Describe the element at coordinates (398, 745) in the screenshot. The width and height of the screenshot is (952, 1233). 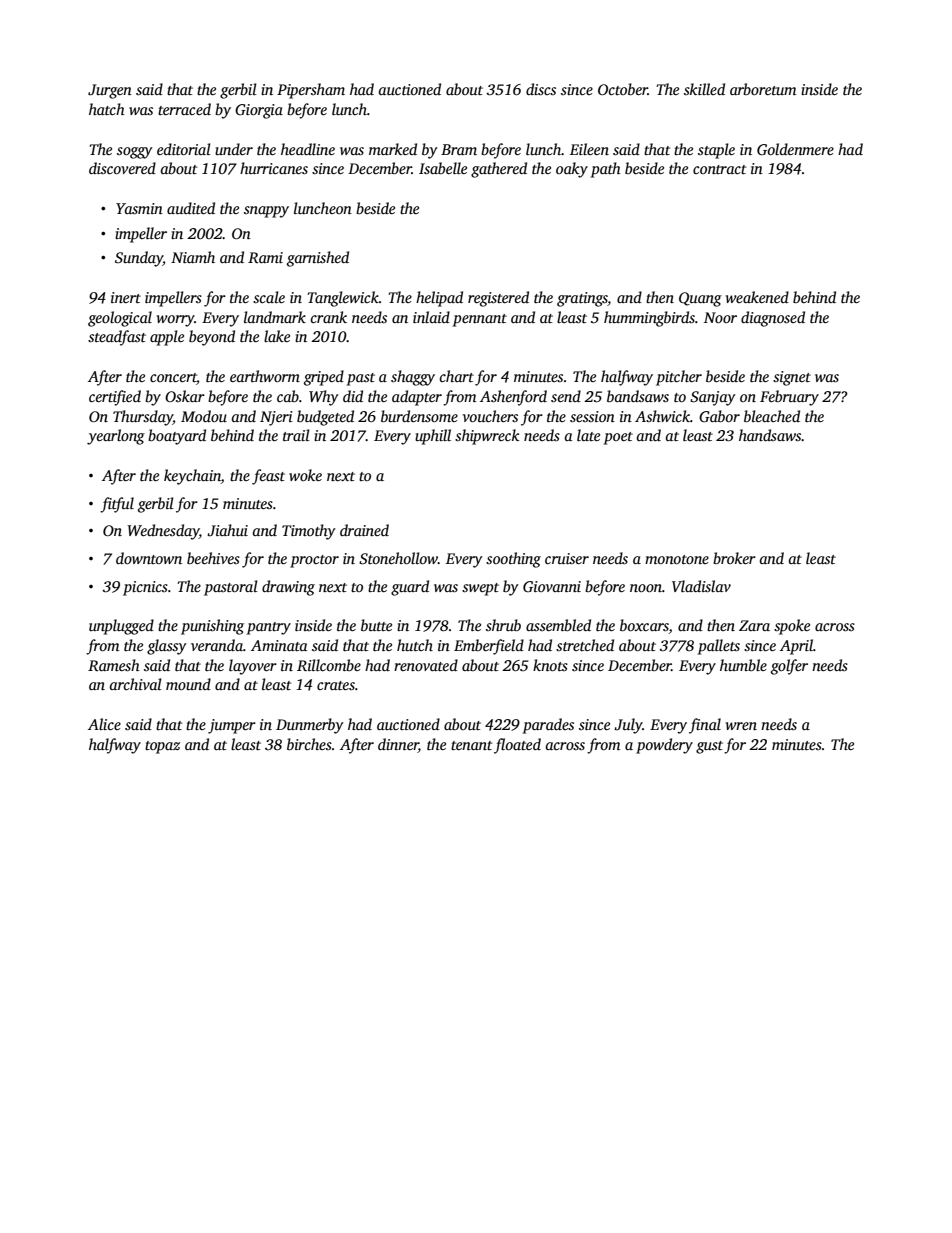
I see `dinner` at that location.
